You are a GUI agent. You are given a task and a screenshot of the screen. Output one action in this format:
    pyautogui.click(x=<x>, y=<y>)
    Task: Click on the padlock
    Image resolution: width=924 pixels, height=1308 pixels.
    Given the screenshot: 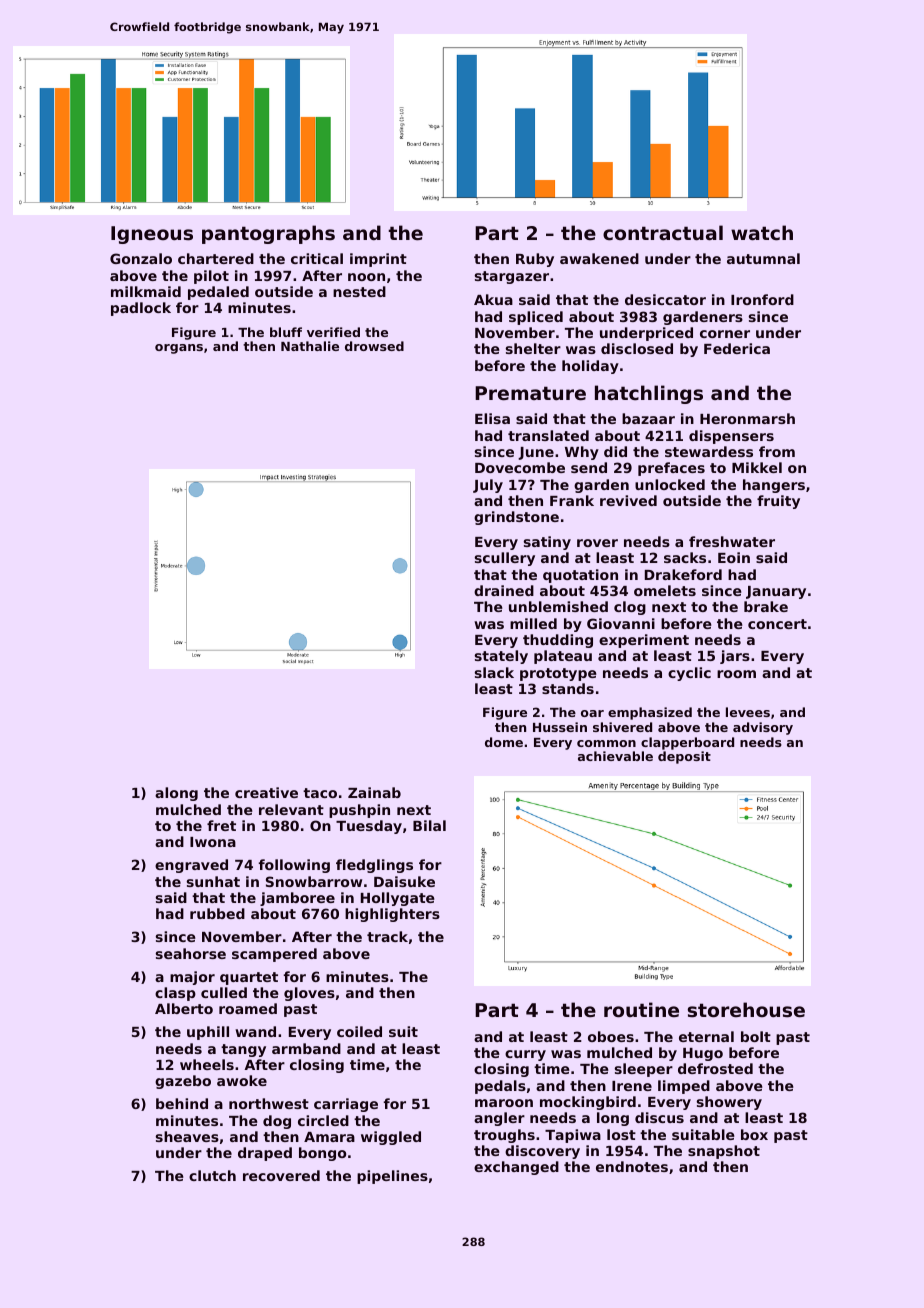 What is the action you would take?
    pyautogui.click(x=141, y=309)
